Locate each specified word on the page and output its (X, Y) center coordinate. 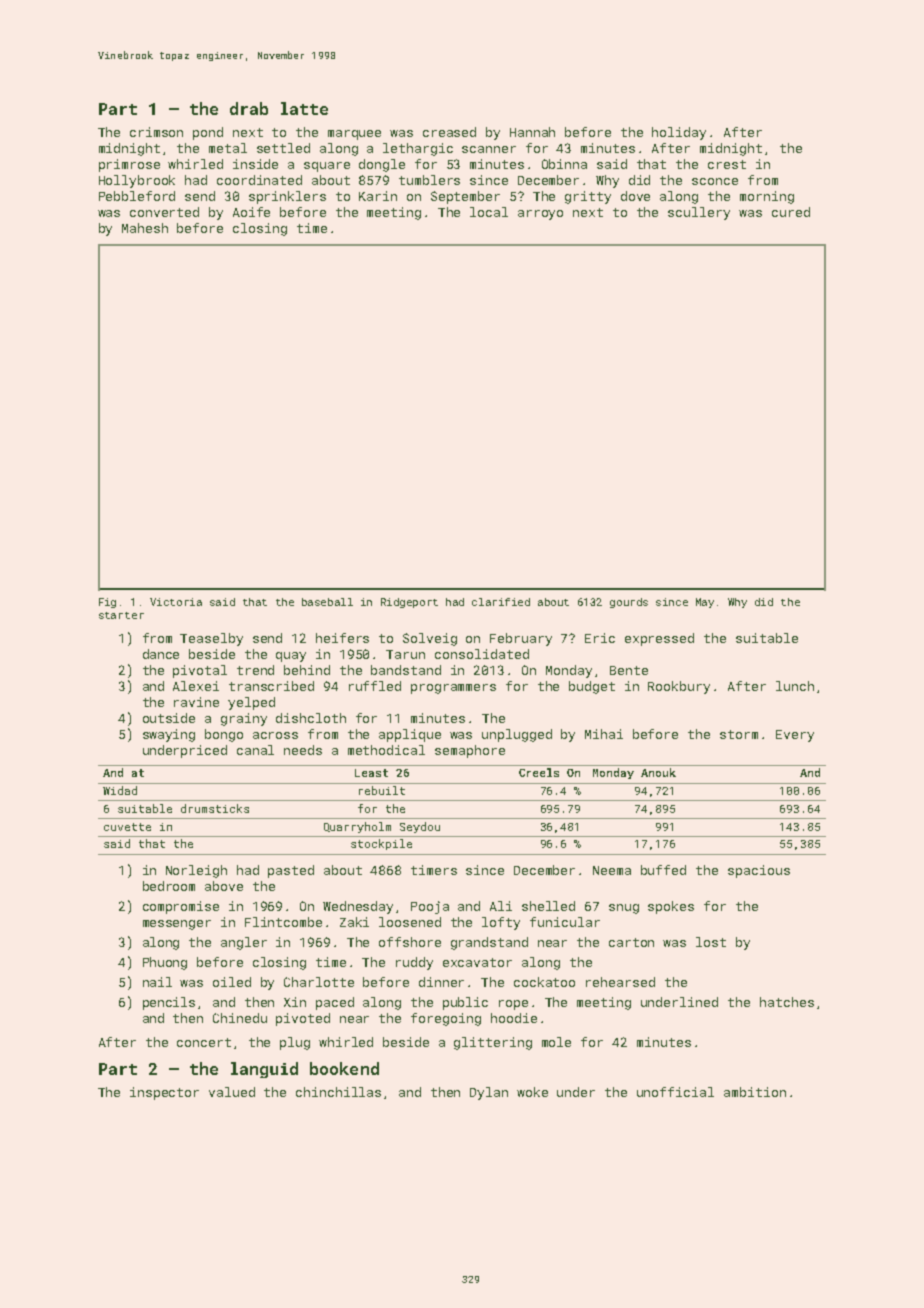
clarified (501, 602)
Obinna (564, 164)
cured (791, 212)
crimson (156, 132)
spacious (759, 871)
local (489, 212)
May (705, 603)
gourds (629, 603)
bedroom (169, 886)
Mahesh (145, 228)
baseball (327, 602)
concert (204, 1042)
